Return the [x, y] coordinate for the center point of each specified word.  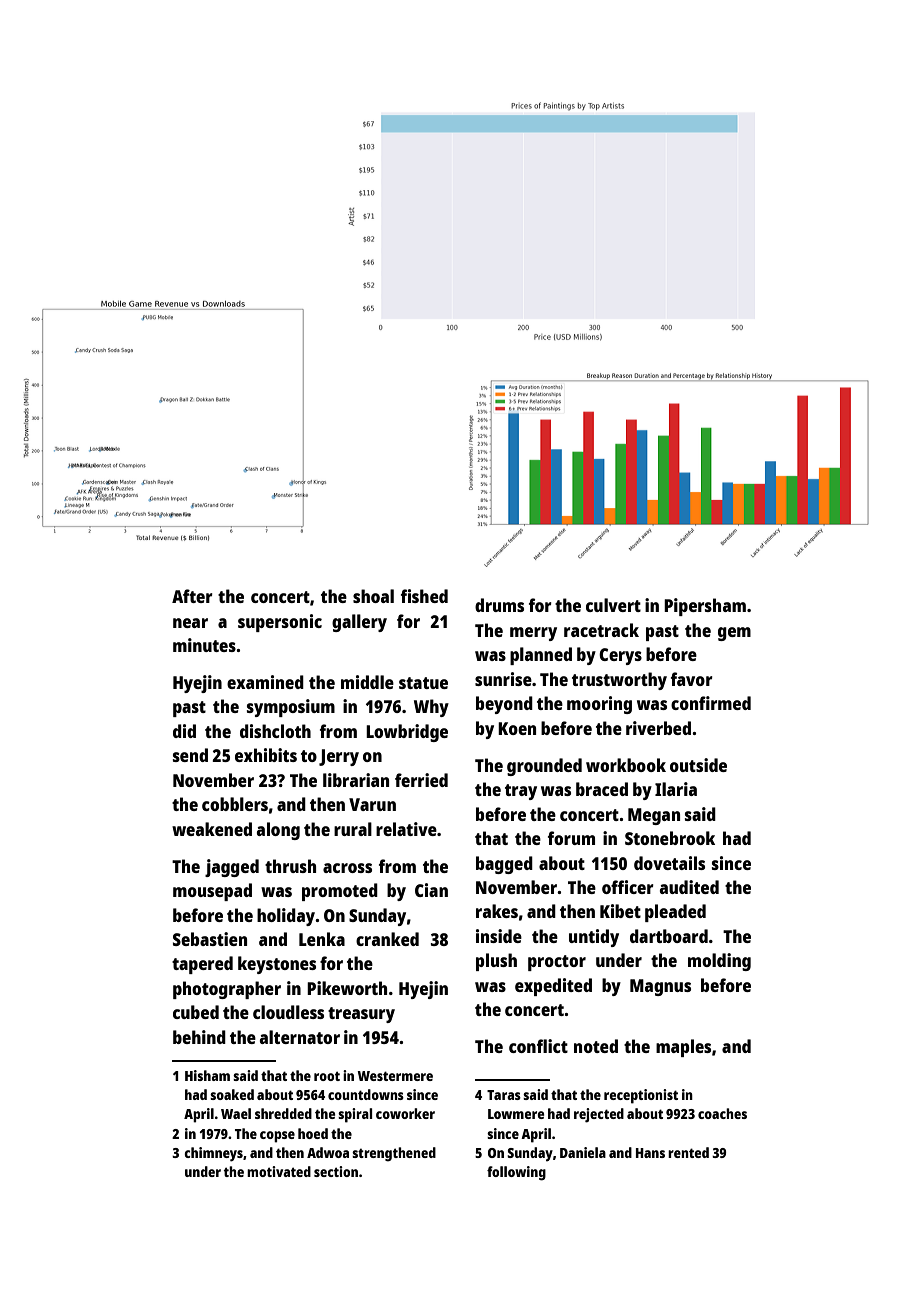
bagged [504, 865]
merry [533, 634]
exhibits [266, 755]
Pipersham [705, 607]
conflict [538, 1046]
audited [689, 887]
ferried [421, 780]
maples [683, 1048]
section [336, 1171]
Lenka [322, 939]
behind [199, 1037]
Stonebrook [670, 838]
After [192, 596]
